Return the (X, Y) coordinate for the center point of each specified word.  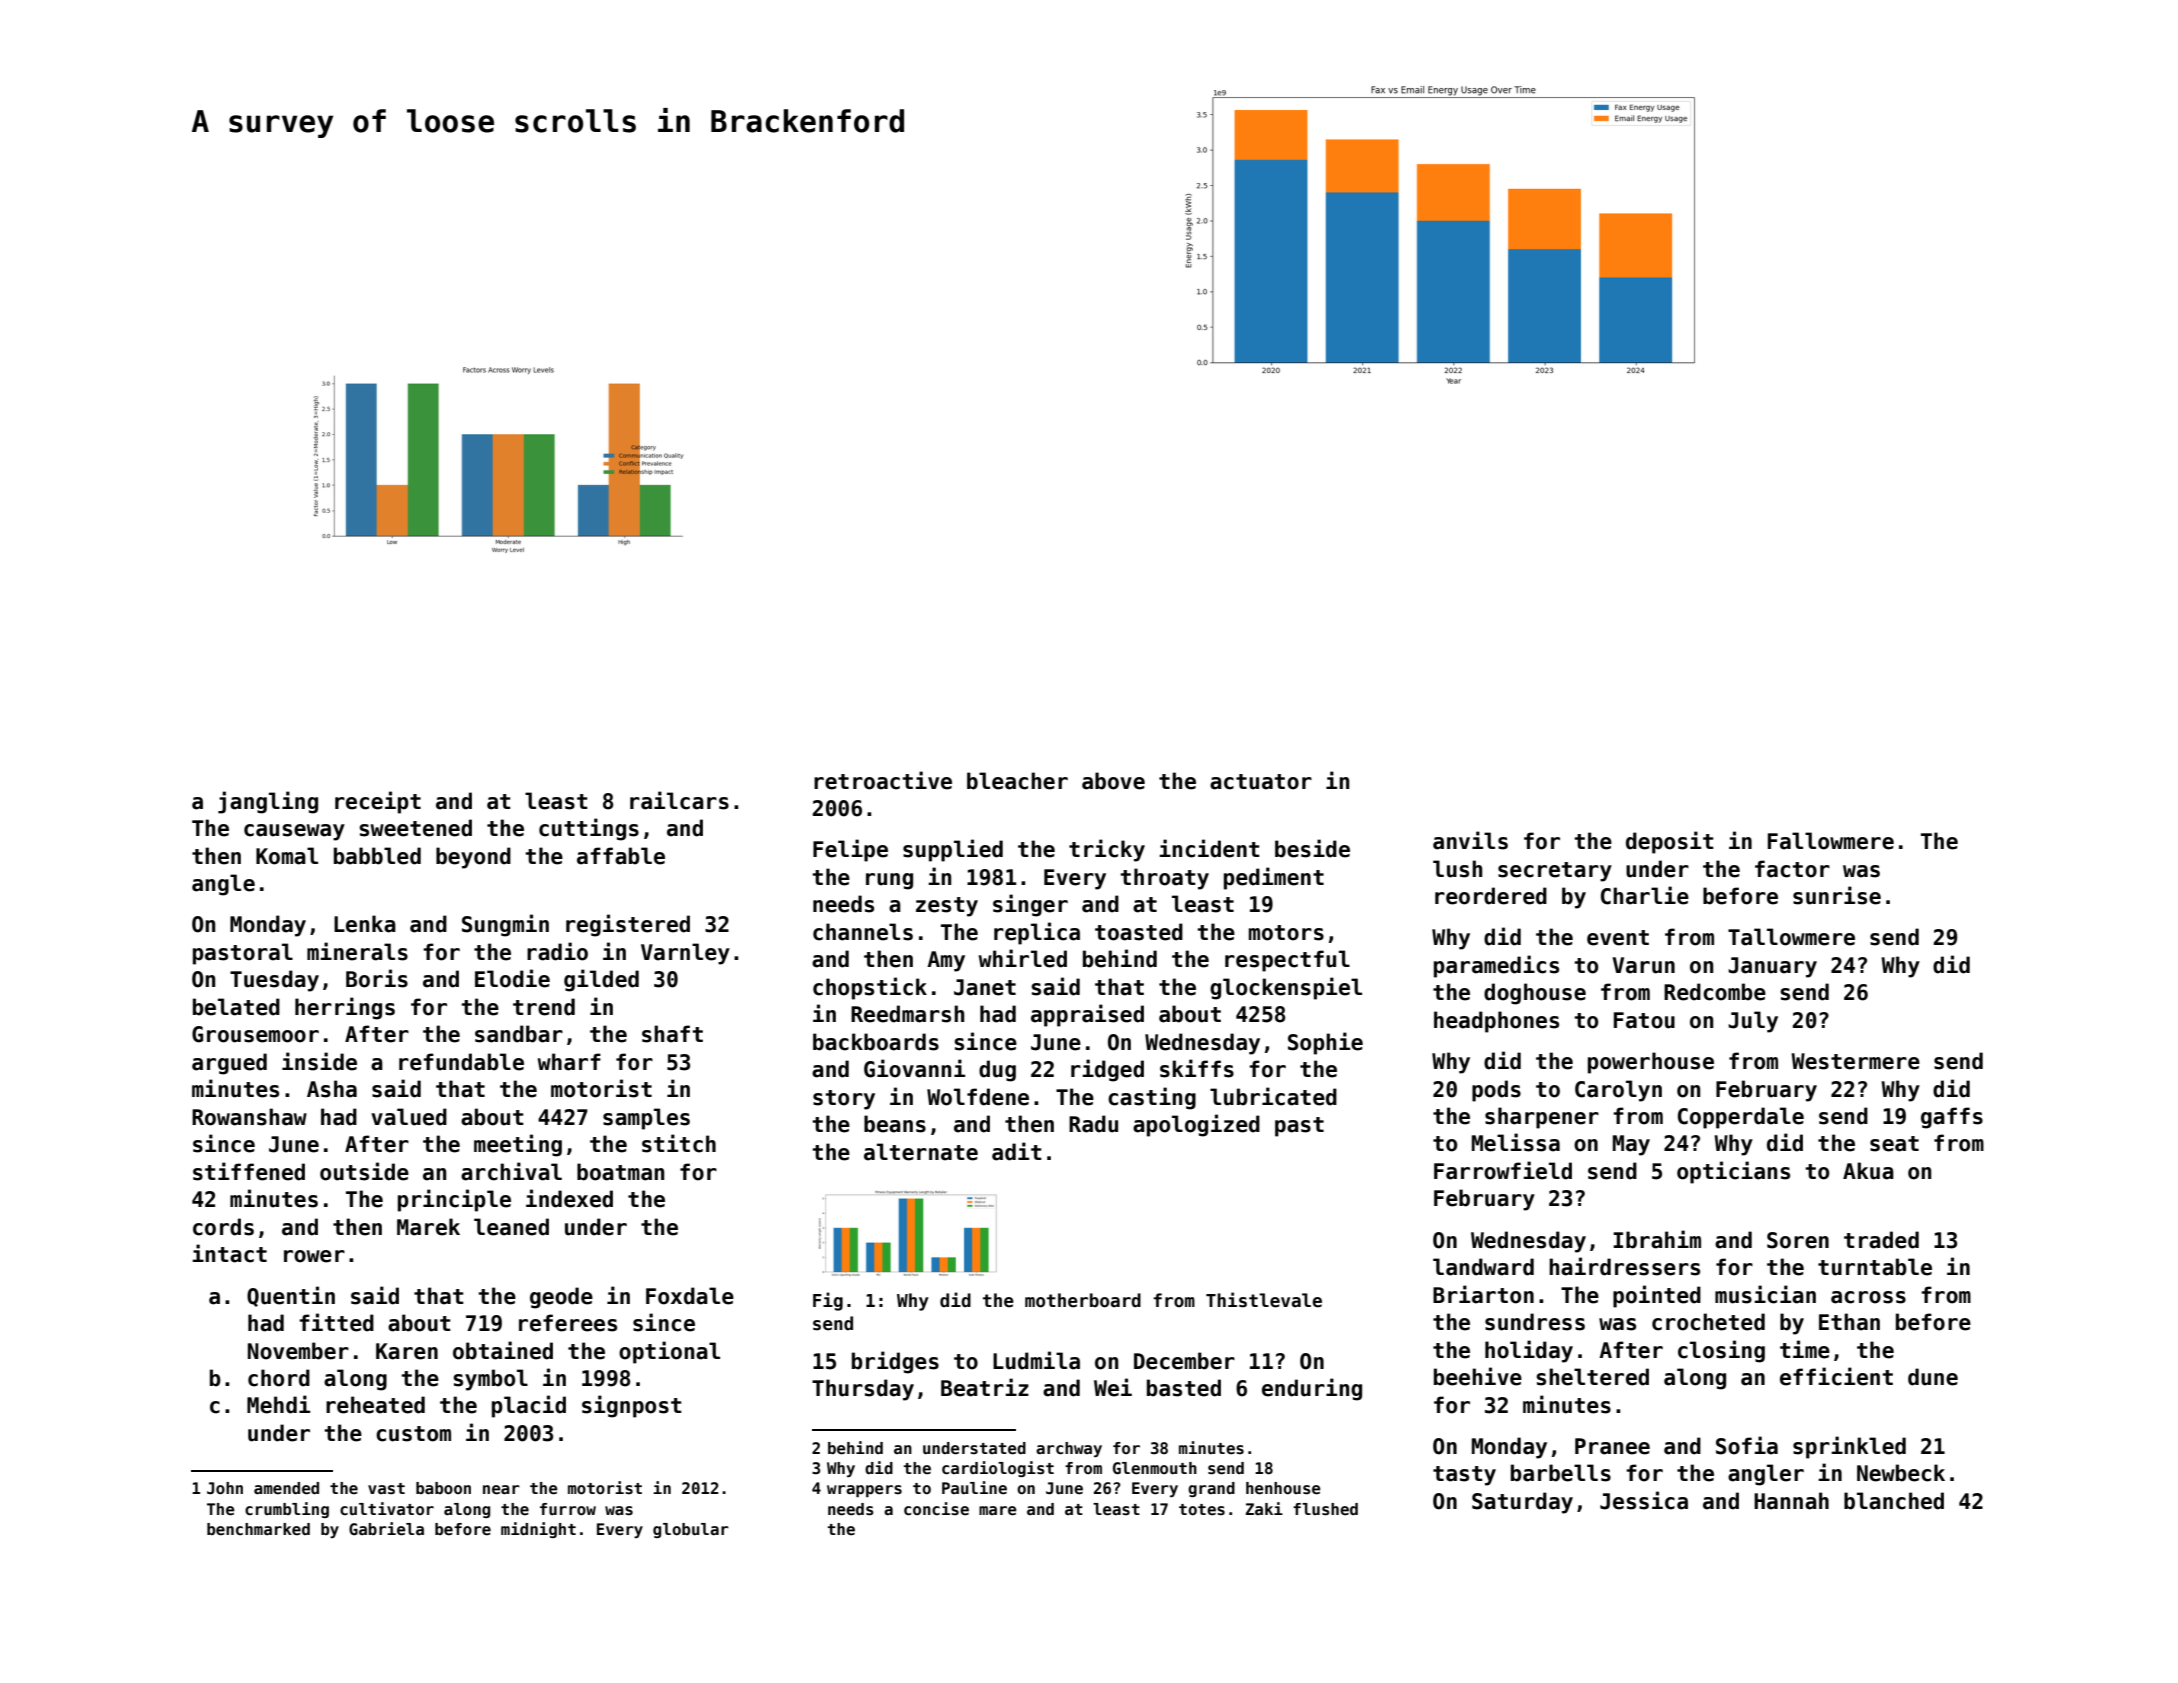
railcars (679, 800)
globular (691, 1530)
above (1113, 781)
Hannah (1791, 1501)
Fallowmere (1831, 841)
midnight (538, 1530)
